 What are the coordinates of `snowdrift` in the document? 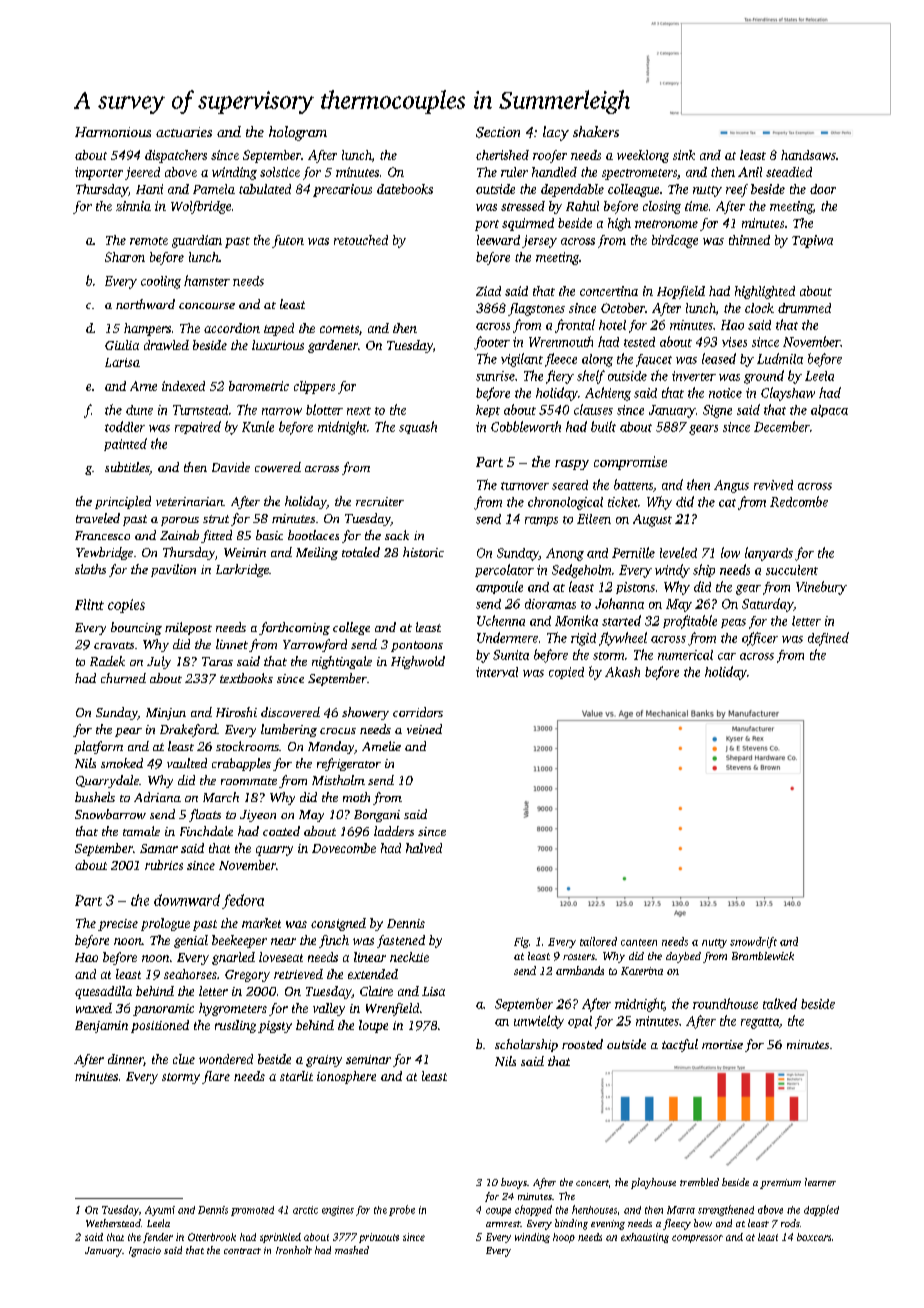 It's located at (753, 942).
